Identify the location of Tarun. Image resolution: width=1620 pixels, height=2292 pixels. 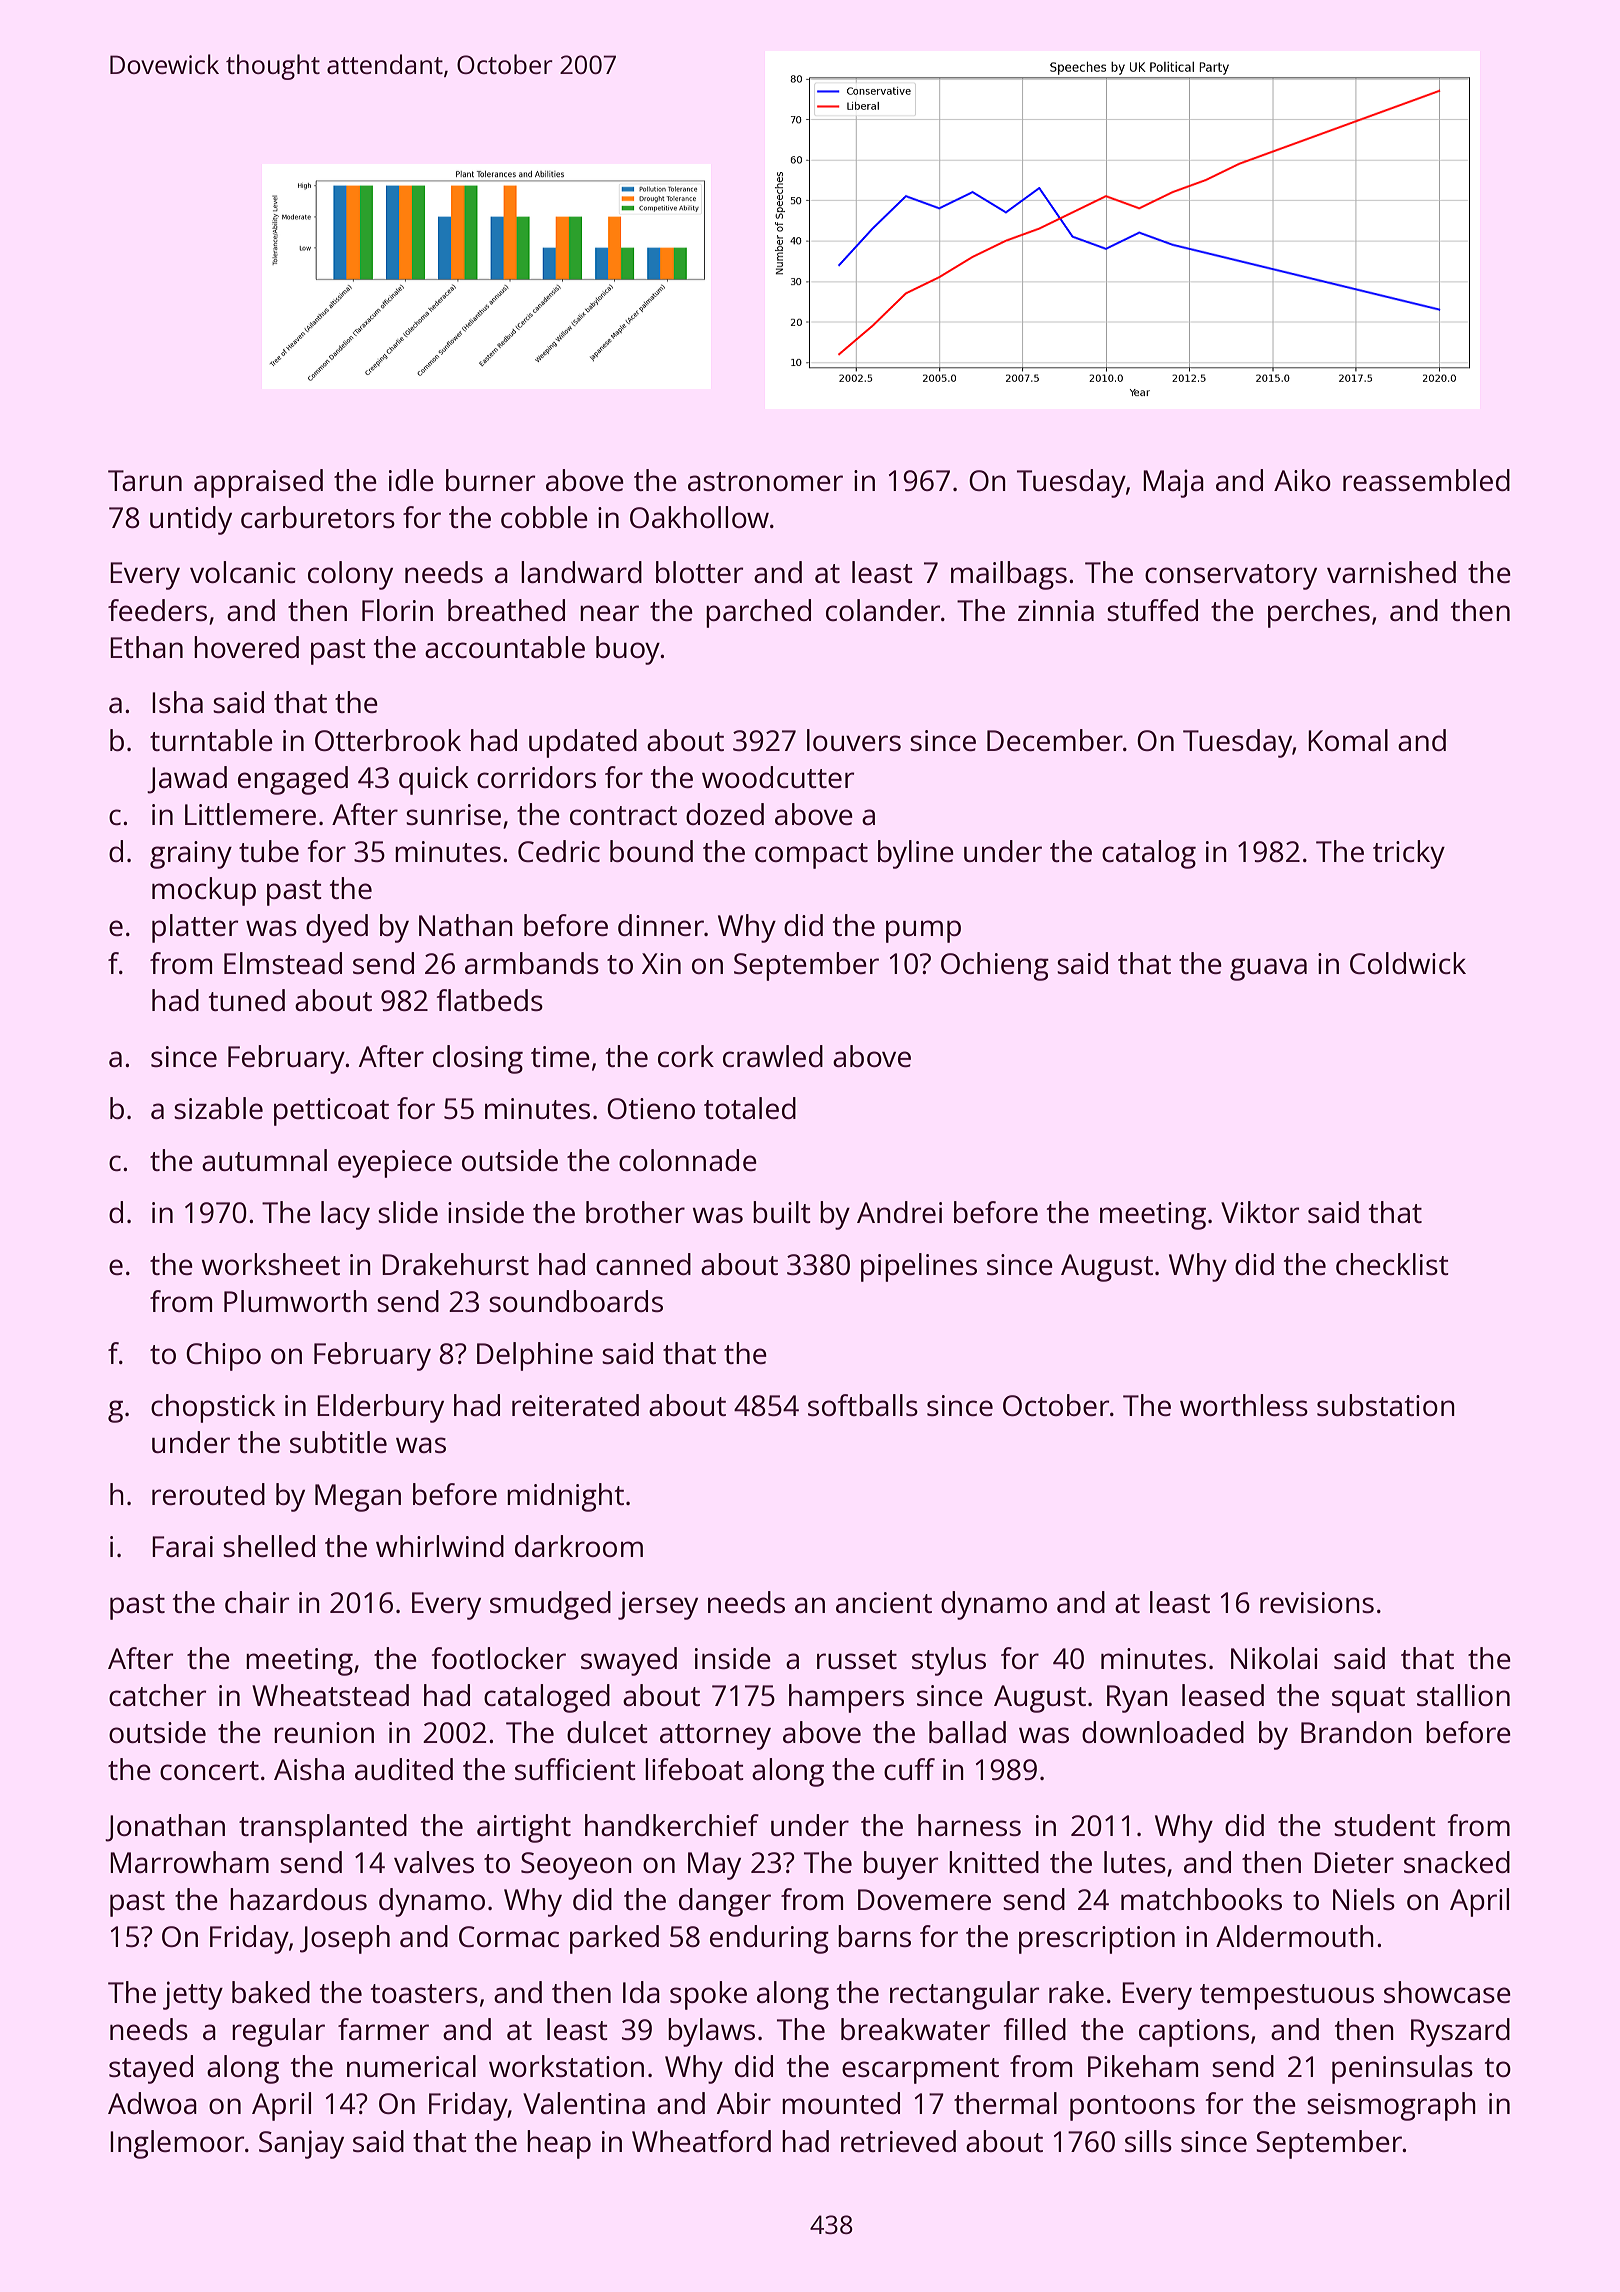
(145, 480).
